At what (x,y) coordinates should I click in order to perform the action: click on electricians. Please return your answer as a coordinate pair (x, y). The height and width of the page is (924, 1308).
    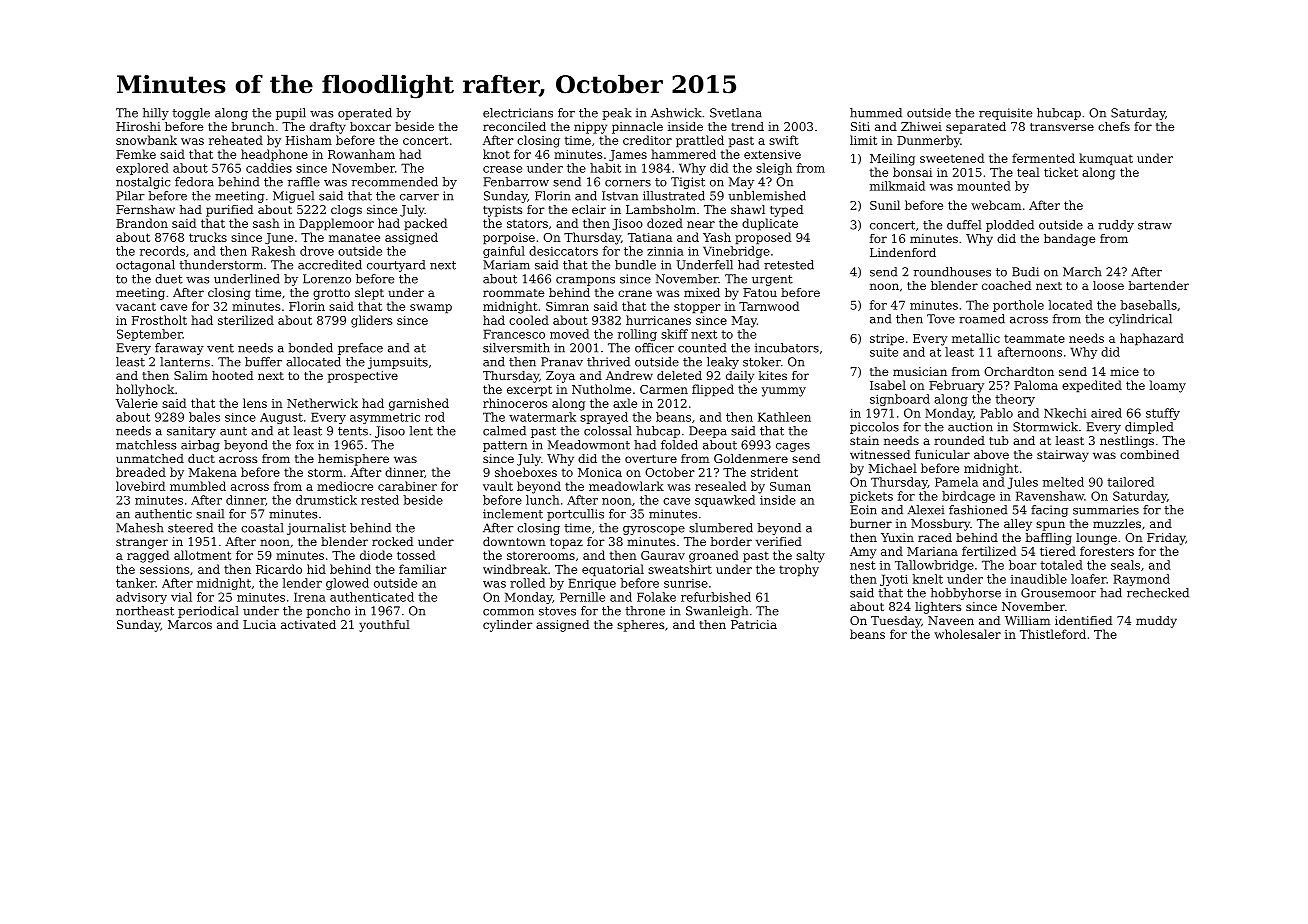
    Looking at the image, I should click on (518, 113).
